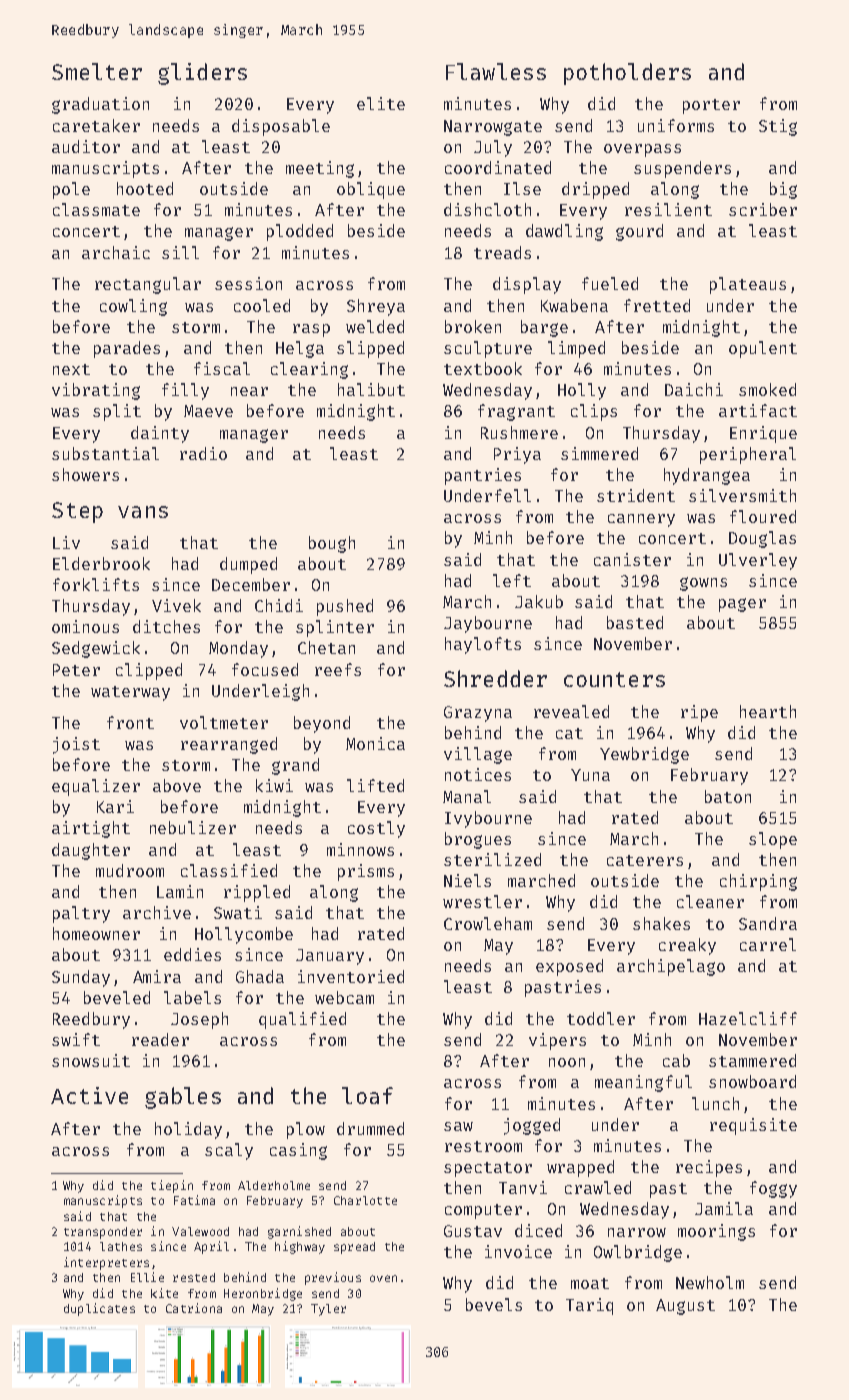  Describe the element at coordinates (682, 169) in the screenshot. I see `suspenders` at that location.
